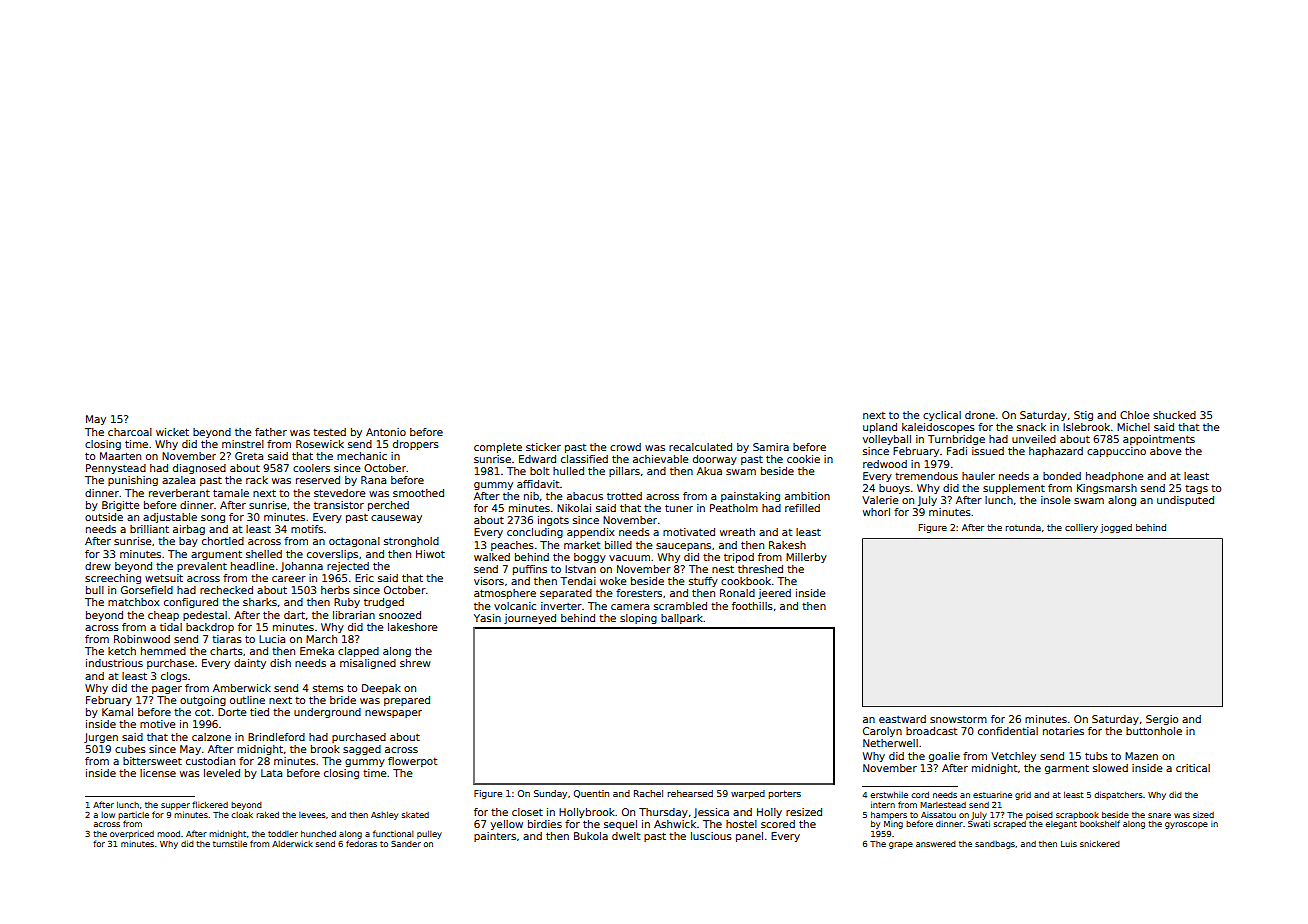  What do you see at coordinates (386, 432) in the screenshot?
I see `Antonio` at bounding box center [386, 432].
